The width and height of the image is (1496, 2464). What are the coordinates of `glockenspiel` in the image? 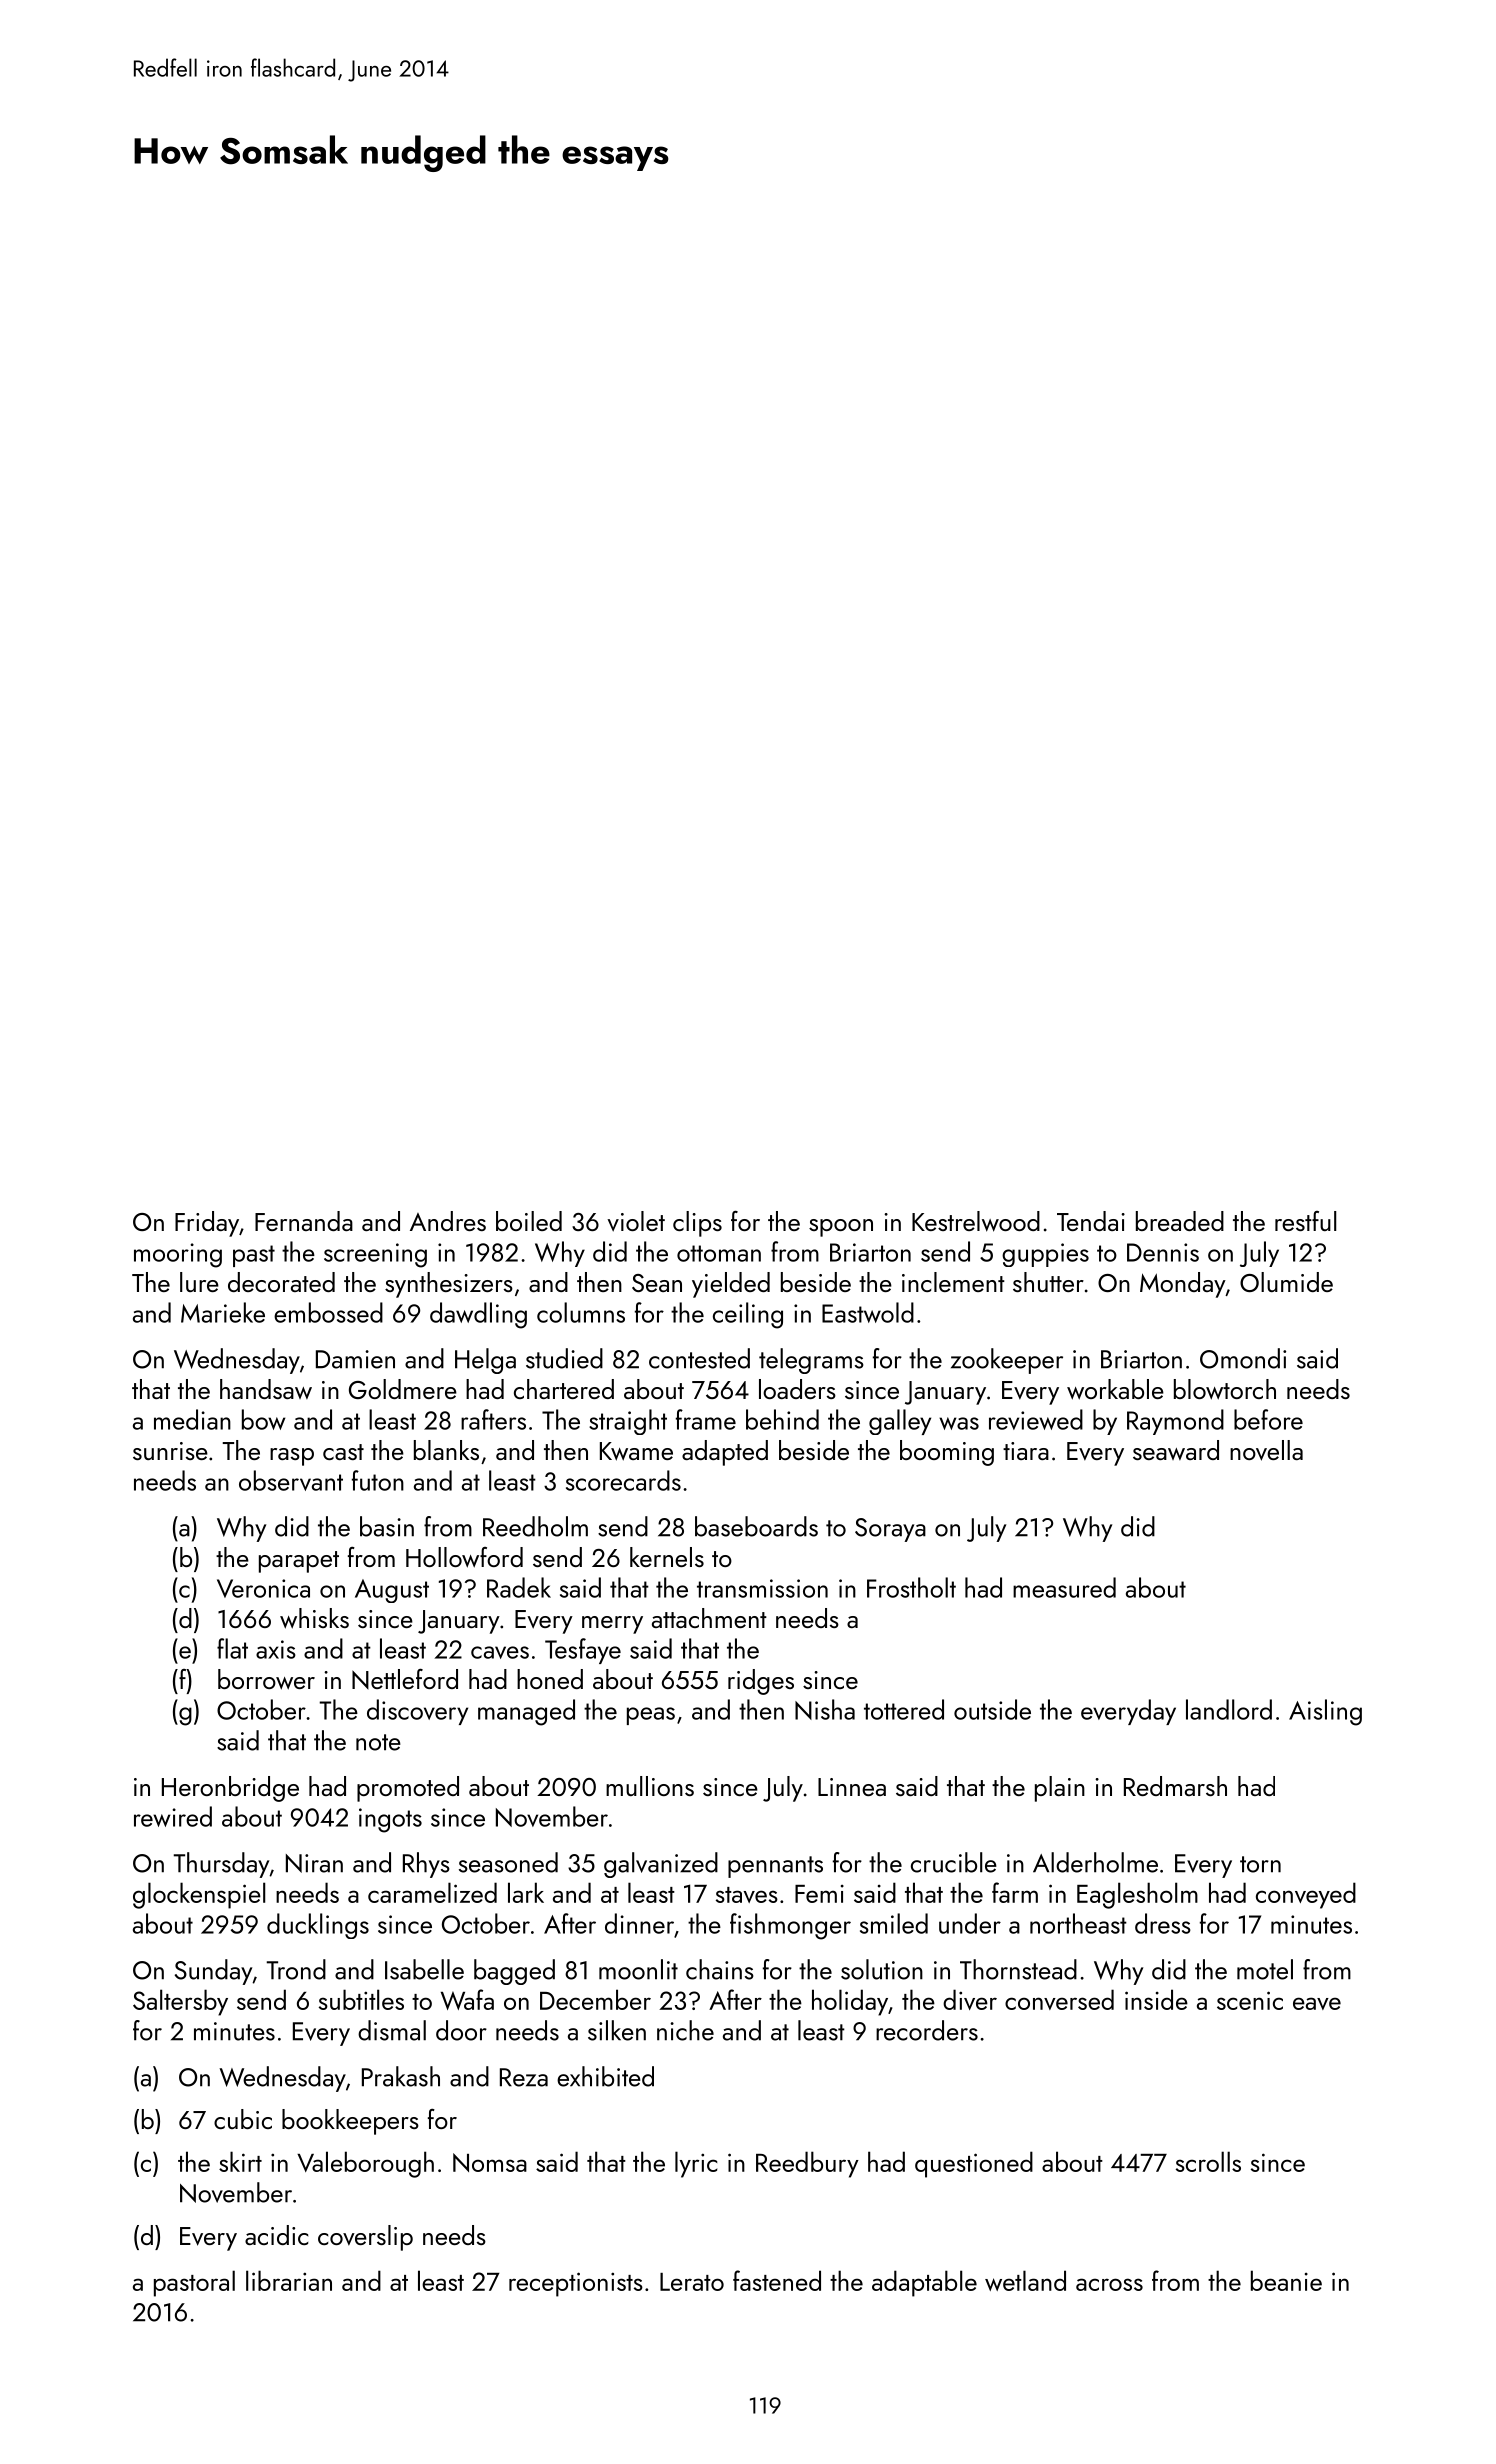 It's located at (199, 1895).
